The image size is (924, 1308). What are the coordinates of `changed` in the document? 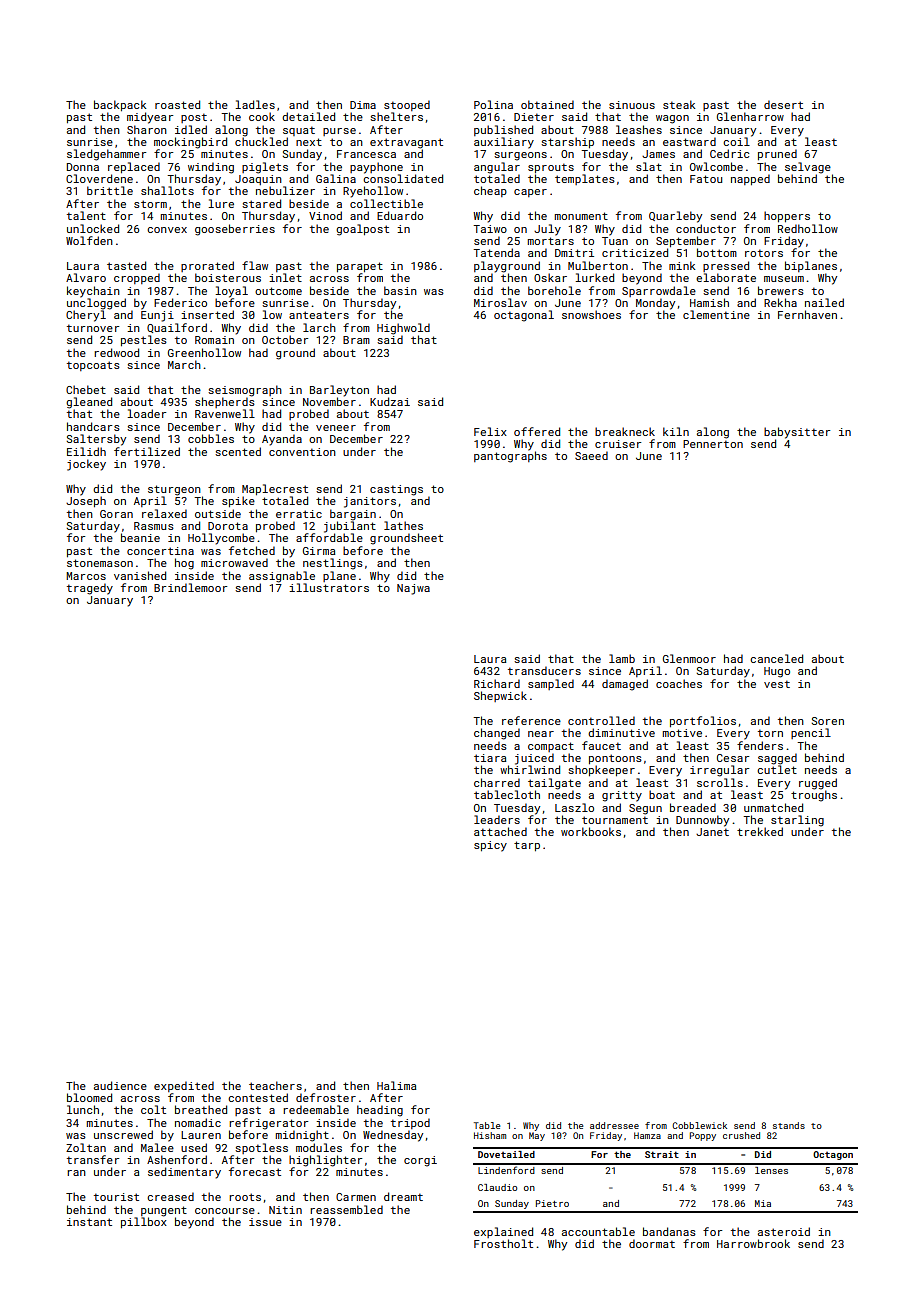 It's located at (497, 734).
